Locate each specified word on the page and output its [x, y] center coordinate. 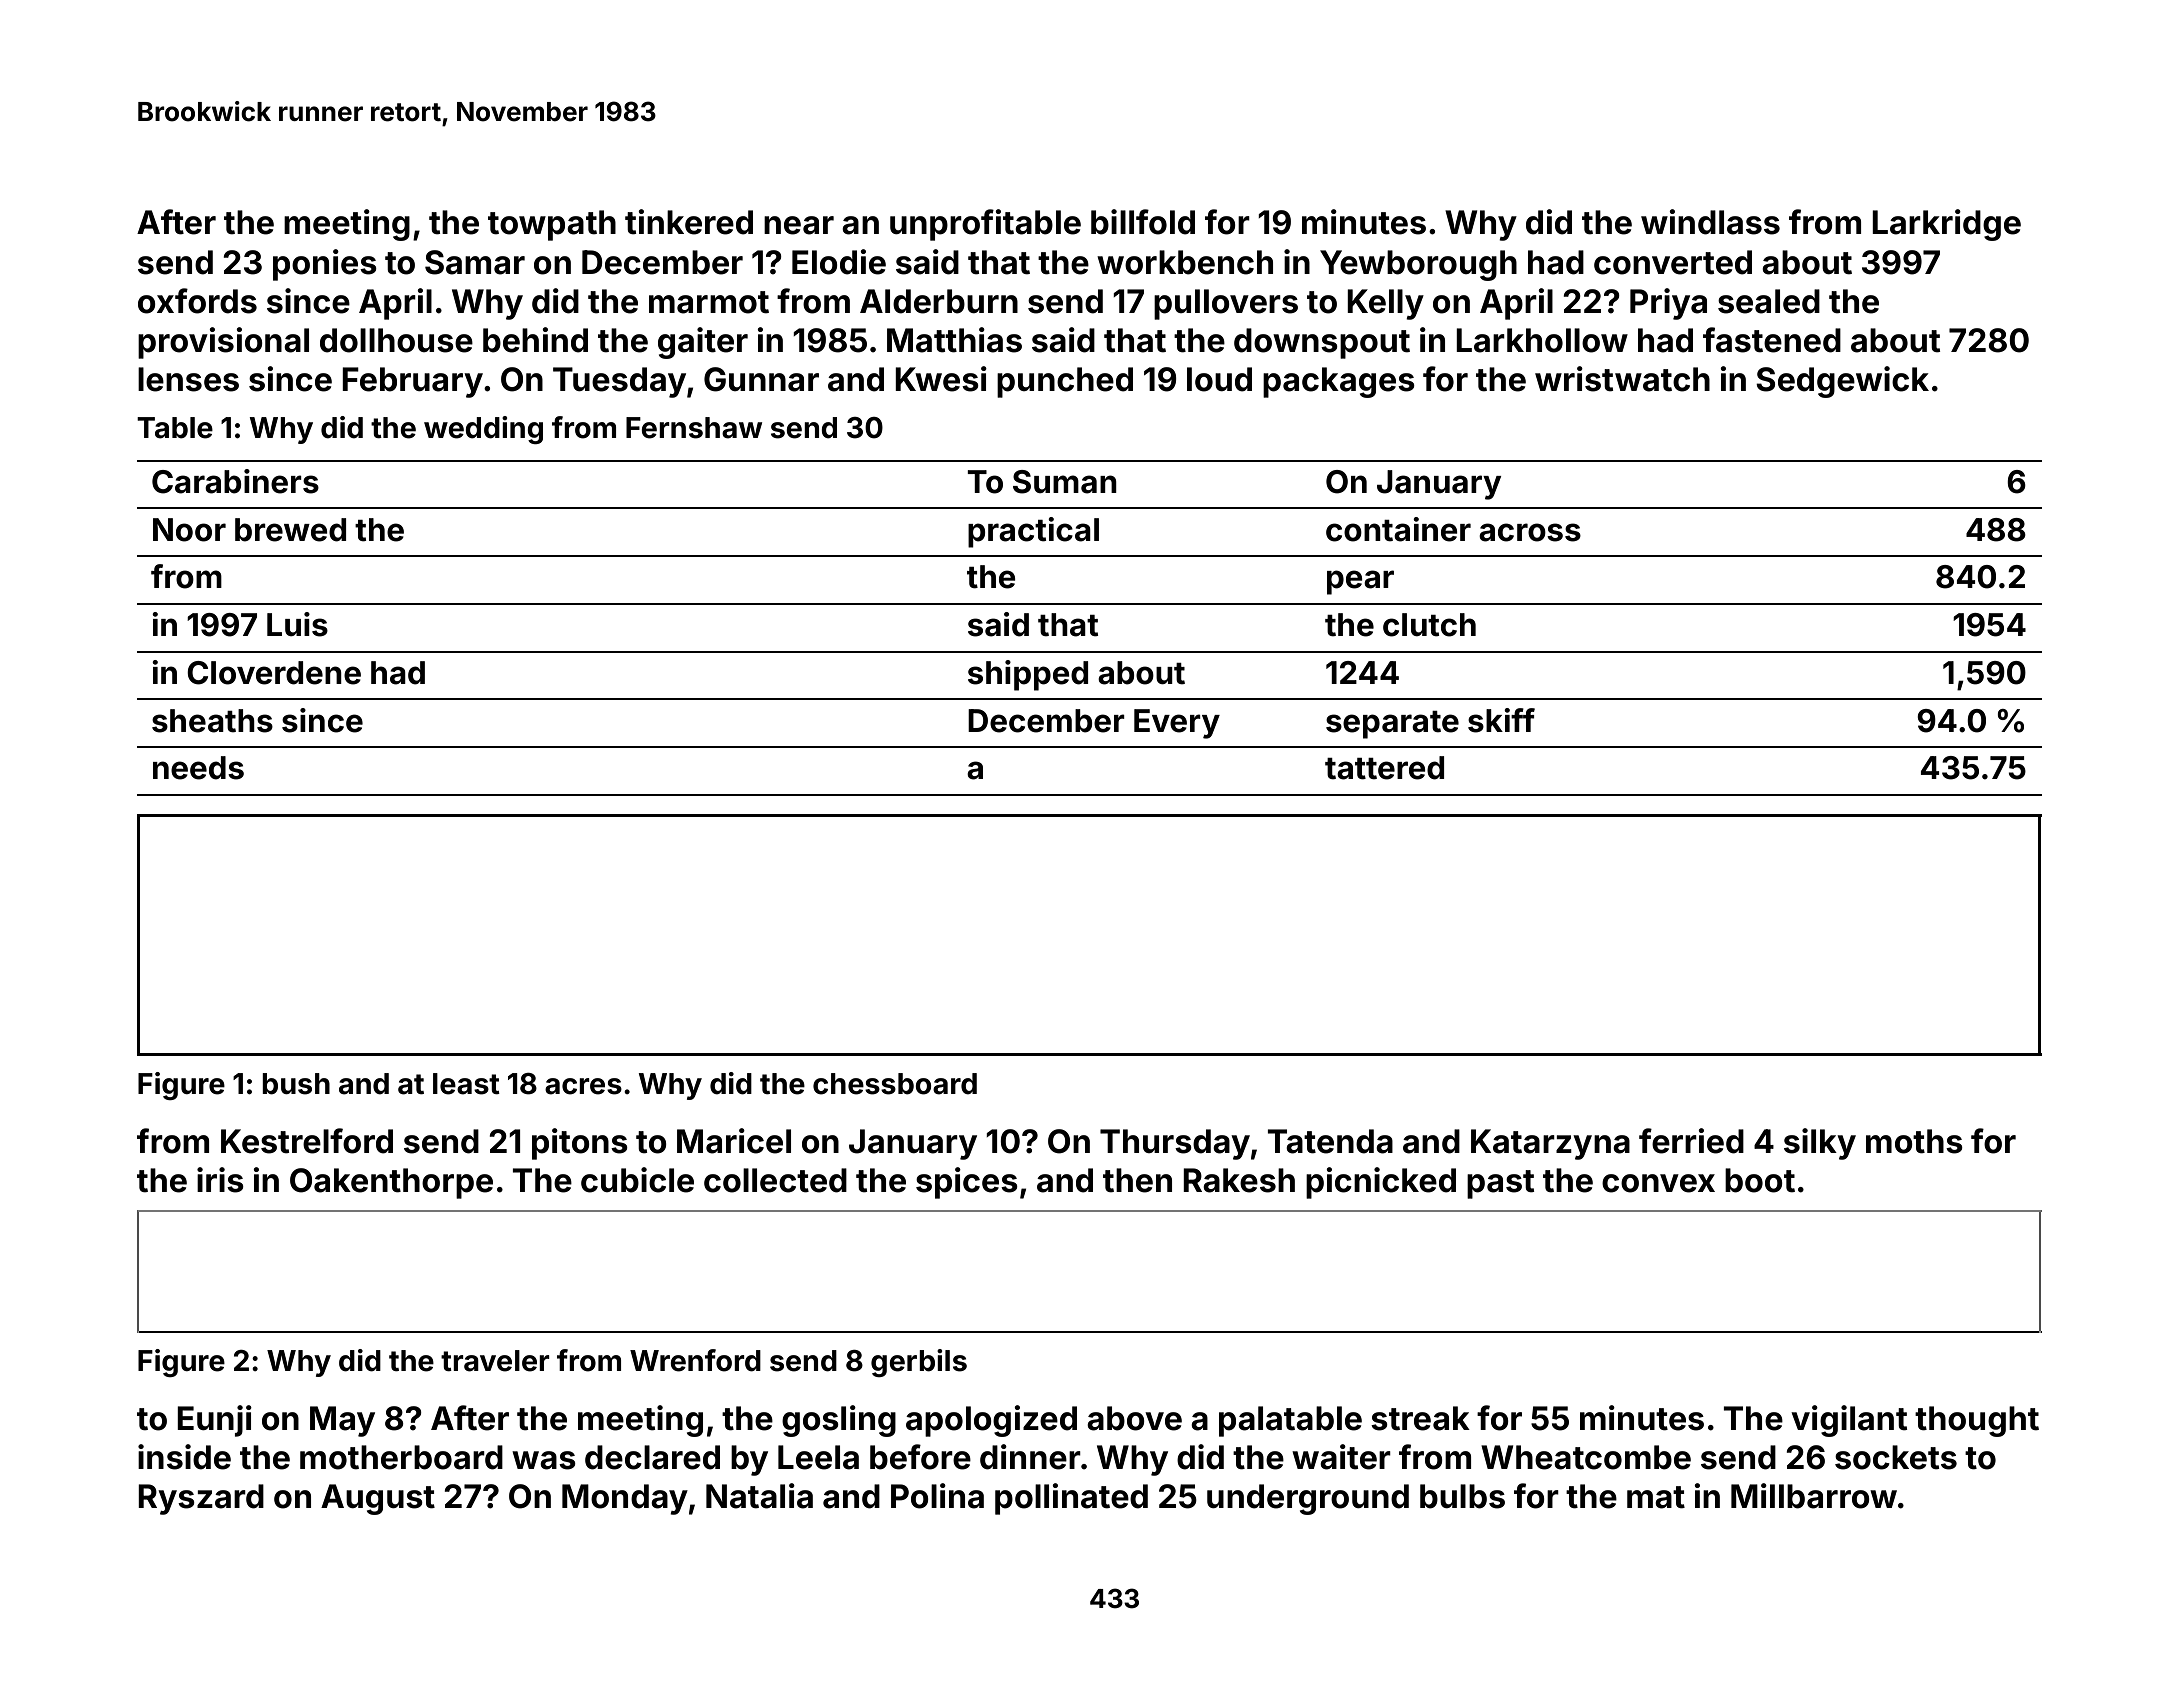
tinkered [689, 222]
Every [1177, 724]
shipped [1028, 675]
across [1530, 532]
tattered [1384, 768]
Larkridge [1946, 225]
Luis [297, 624]
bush [296, 1084]
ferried [1691, 1141]
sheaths [212, 721]
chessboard [895, 1084]
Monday [625, 1499]
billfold [1143, 222]
